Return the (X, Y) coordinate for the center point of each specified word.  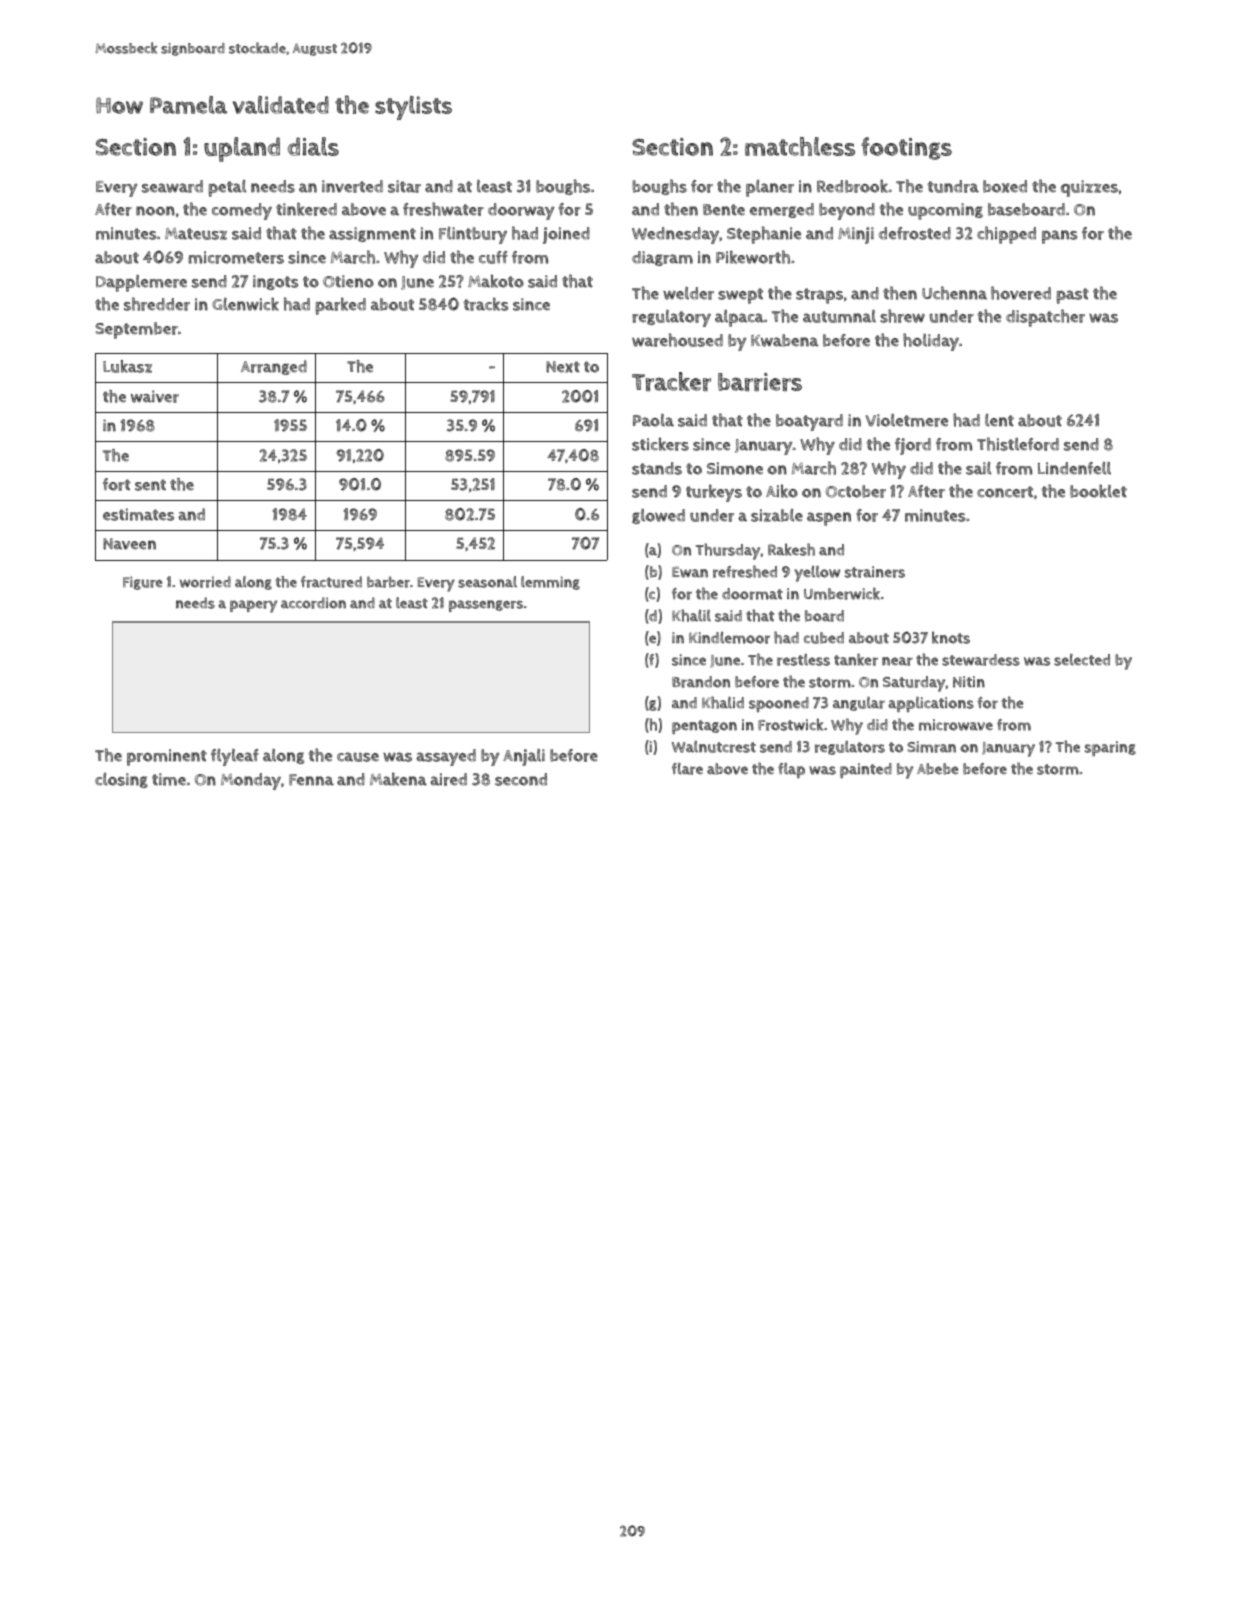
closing (121, 780)
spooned (779, 704)
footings (906, 148)
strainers (875, 572)
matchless (800, 146)
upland (242, 149)
